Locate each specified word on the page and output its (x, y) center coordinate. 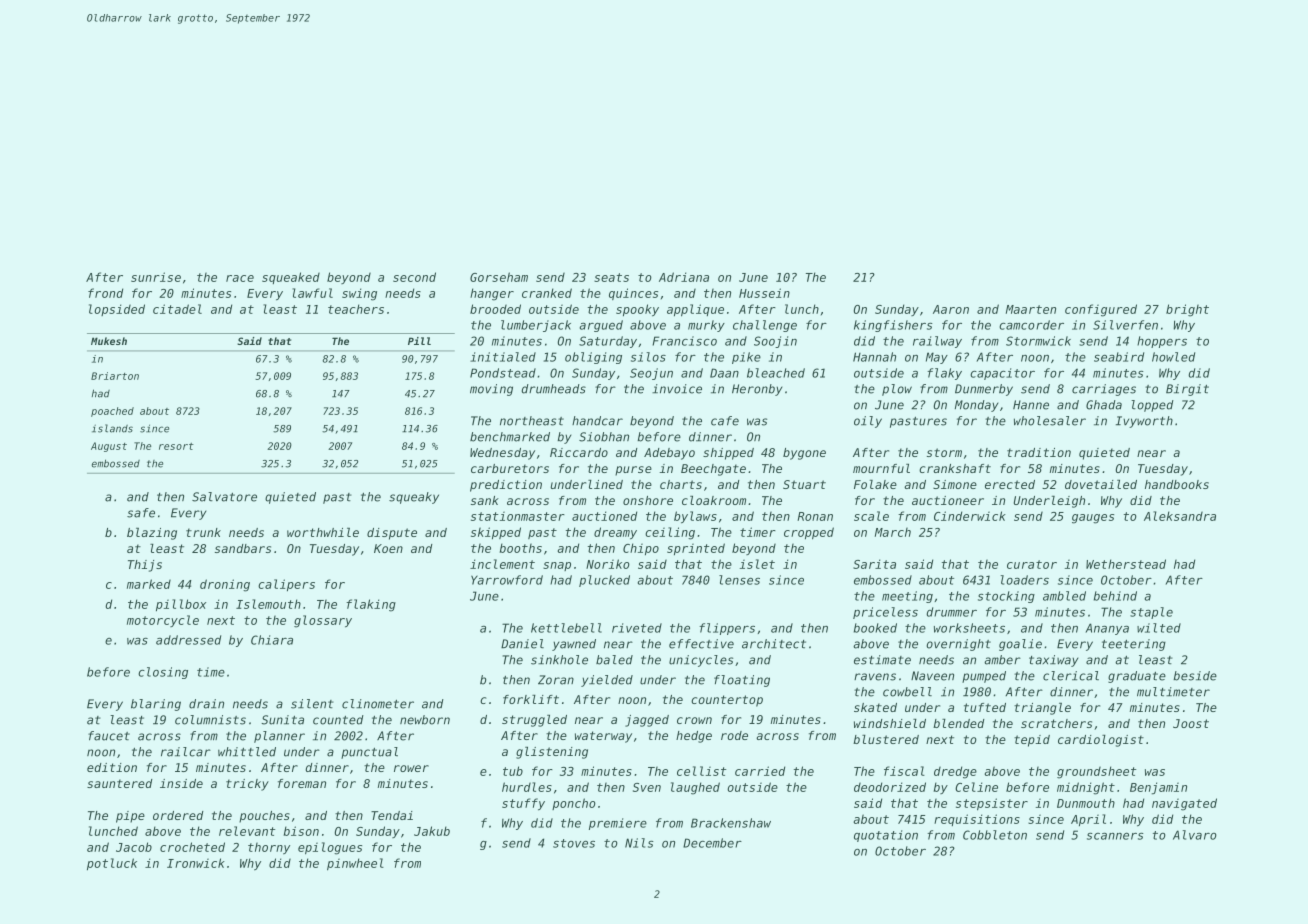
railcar (186, 752)
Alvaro (1195, 835)
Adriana (684, 277)
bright (1187, 310)
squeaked (291, 278)
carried (760, 771)
